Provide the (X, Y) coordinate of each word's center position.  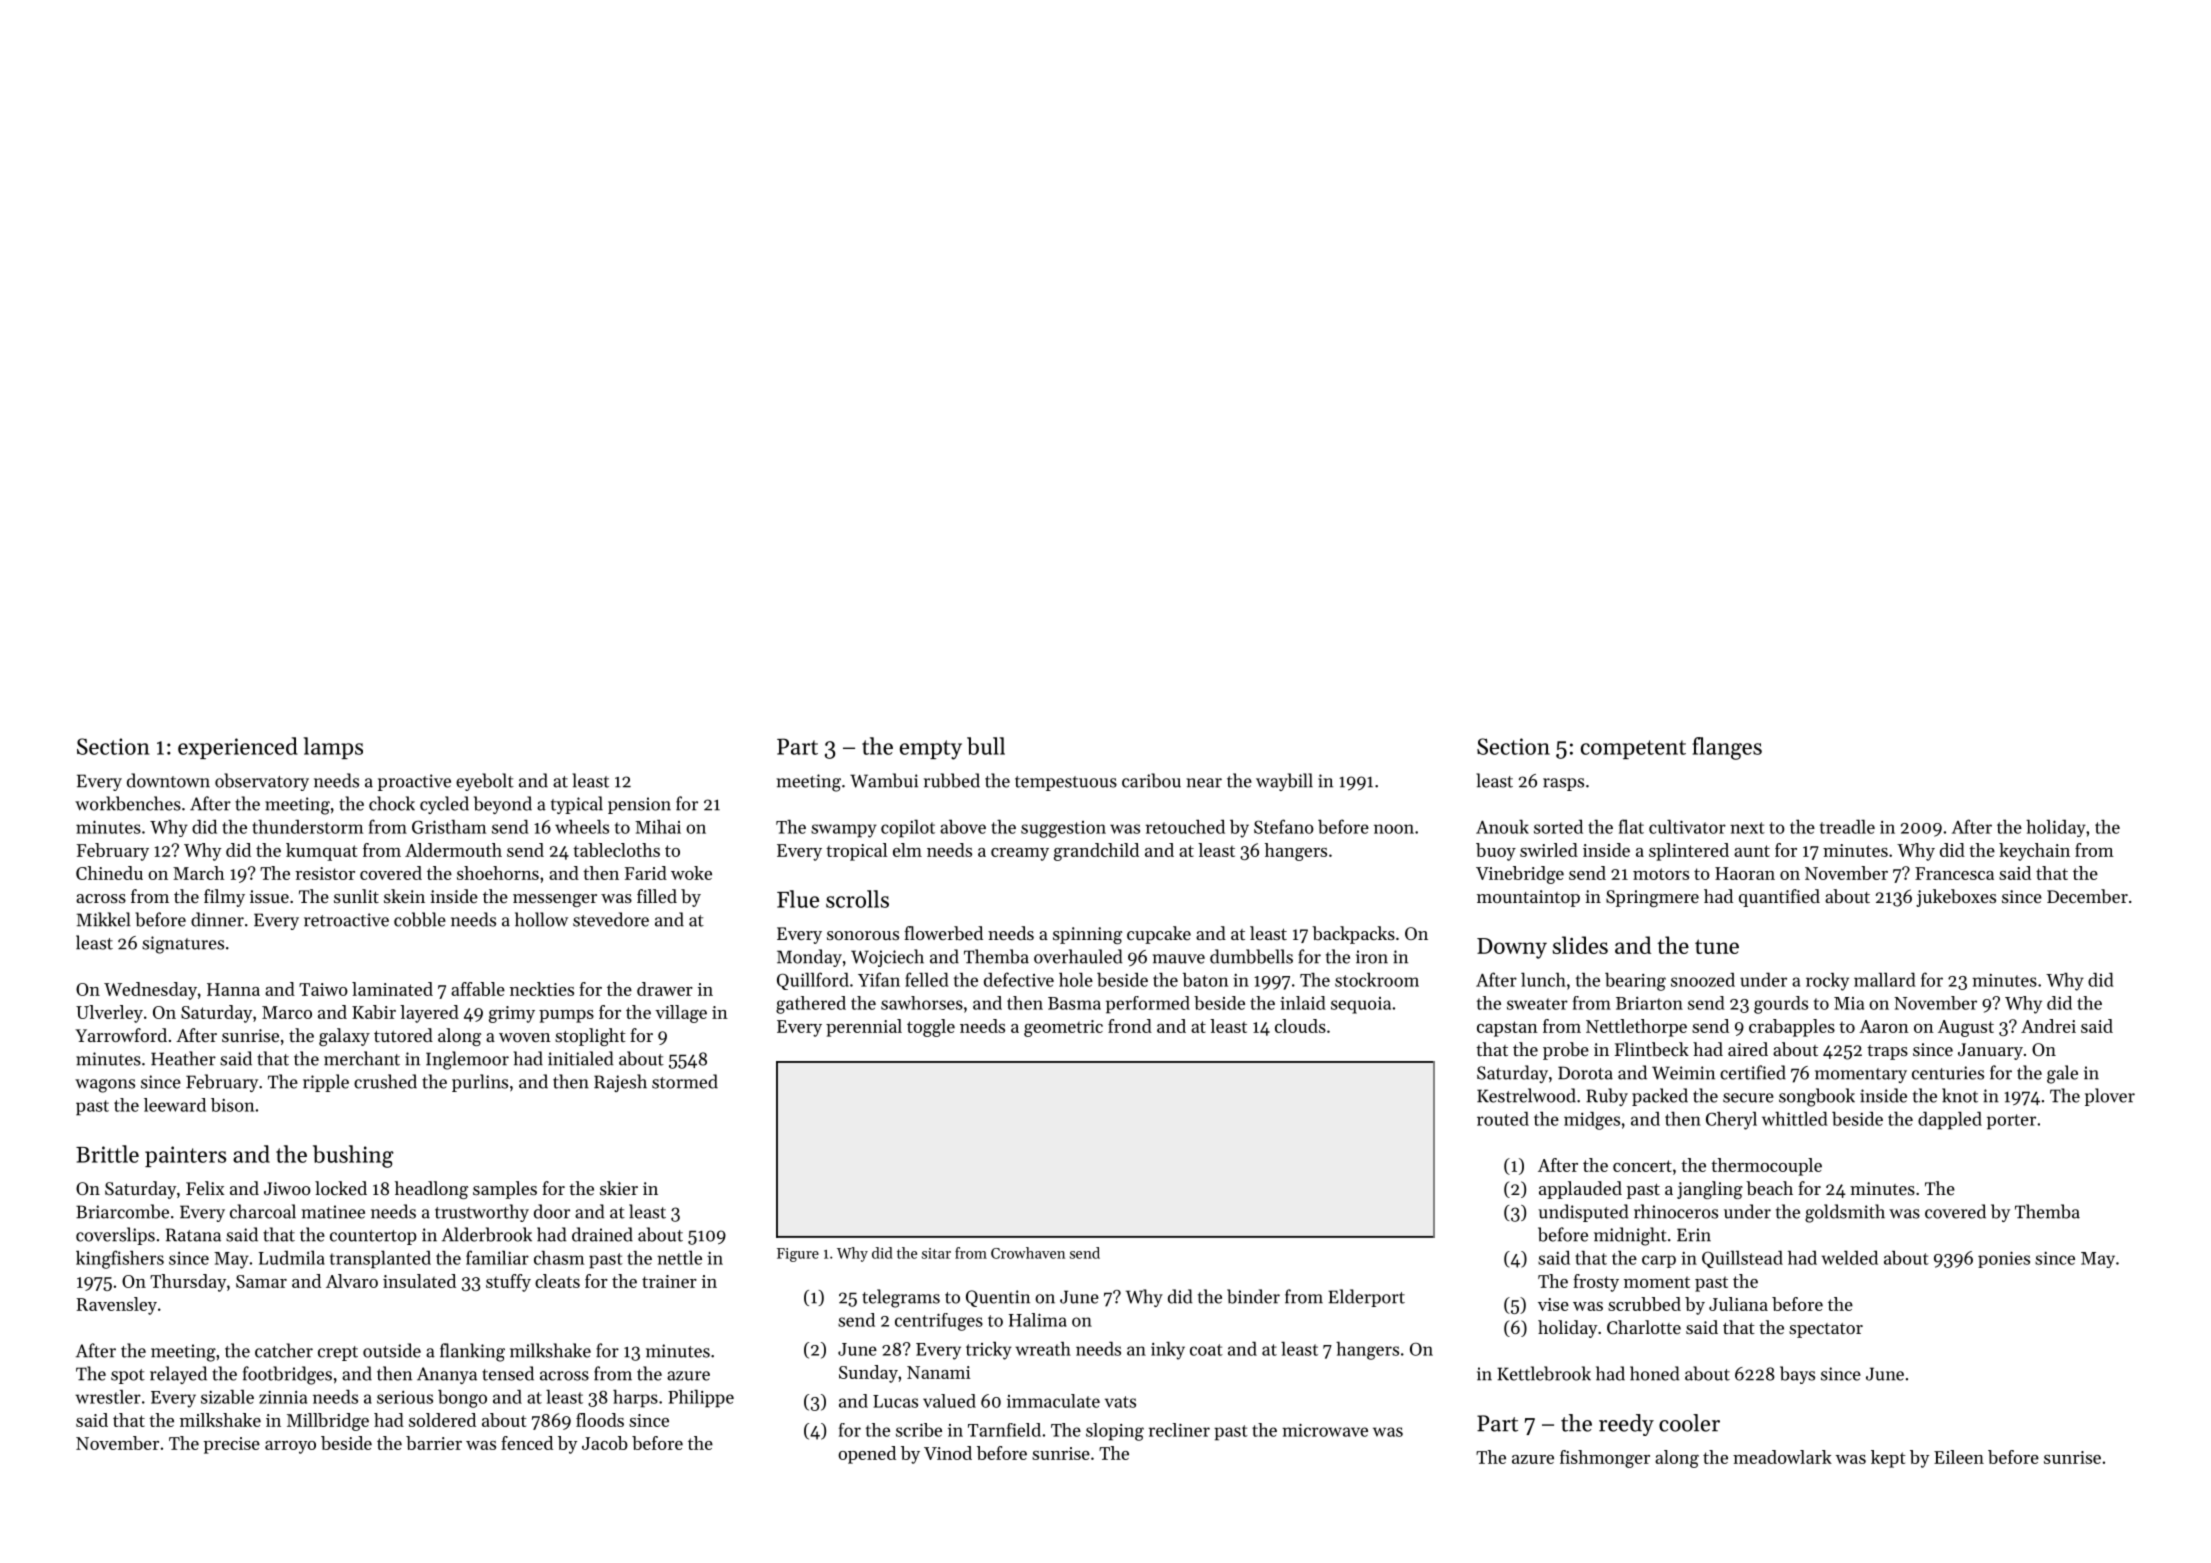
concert (1642, 1166)
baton (1205, 980)
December (2087, 896)
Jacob (605, 1443)
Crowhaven (1028, 1253)
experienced (238, 748)
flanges (1727, 748)
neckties (542, 989)
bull (986, 746)
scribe (919, 1430)
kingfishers (120, 1259)
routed (1503, 1119)
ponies (2004, 1259)
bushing (353, 1156)
